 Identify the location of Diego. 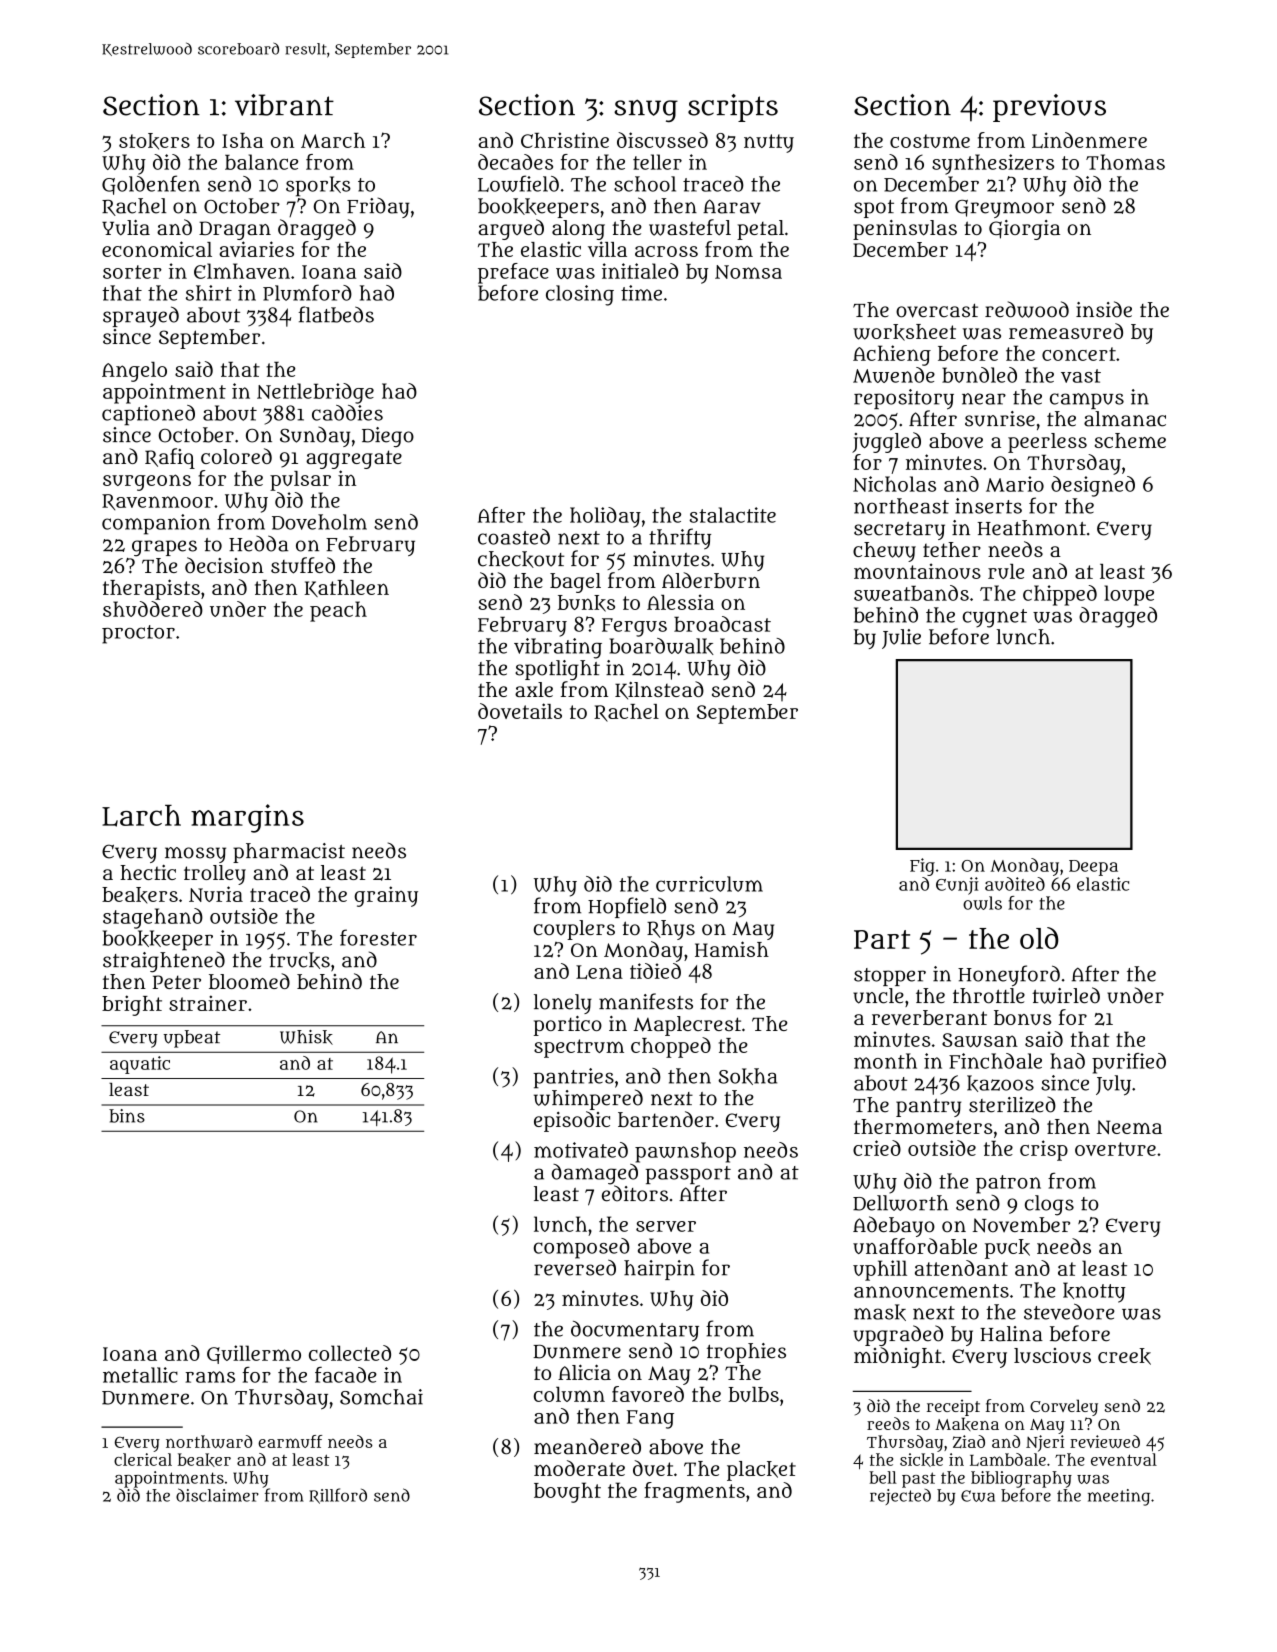
(388, 437).
